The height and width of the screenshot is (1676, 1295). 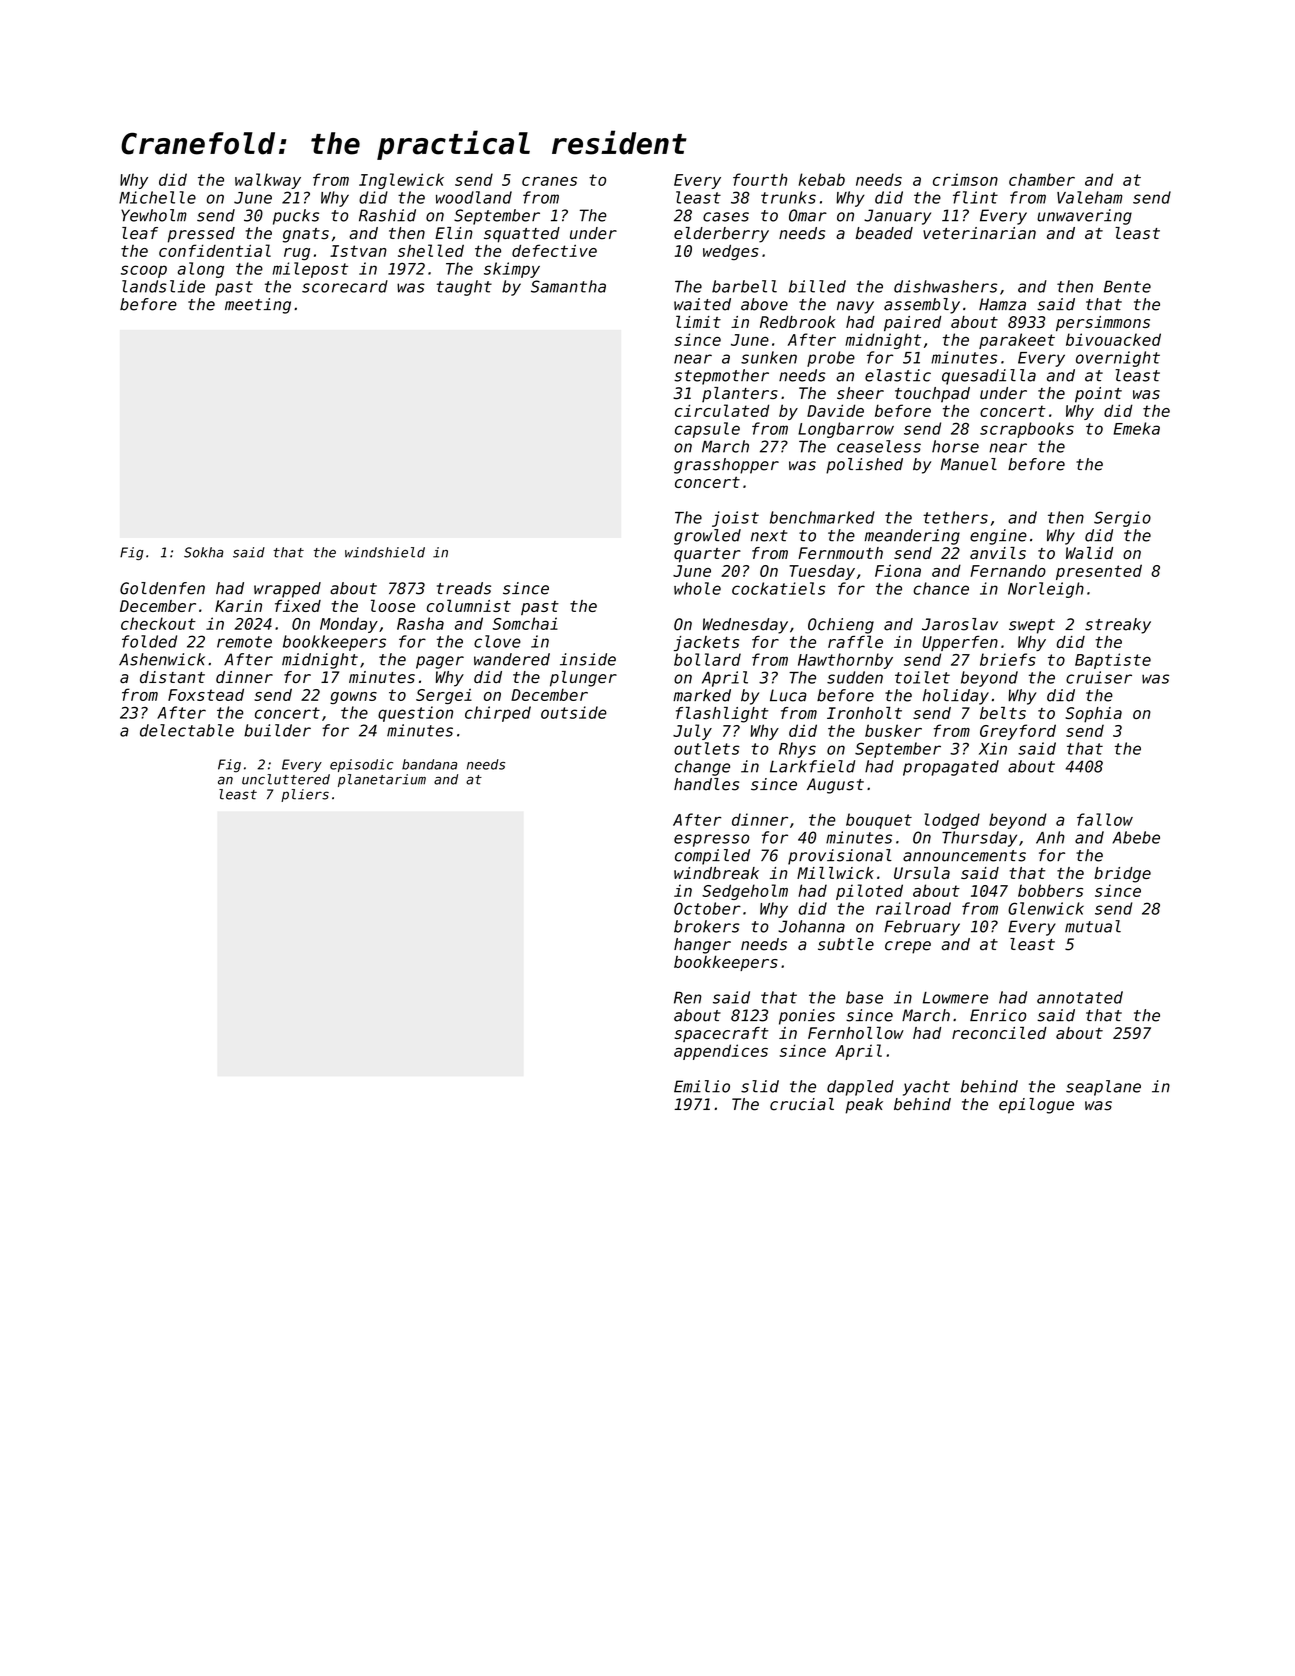 I want to click on persimmons, so click(x=1103, y=323).
